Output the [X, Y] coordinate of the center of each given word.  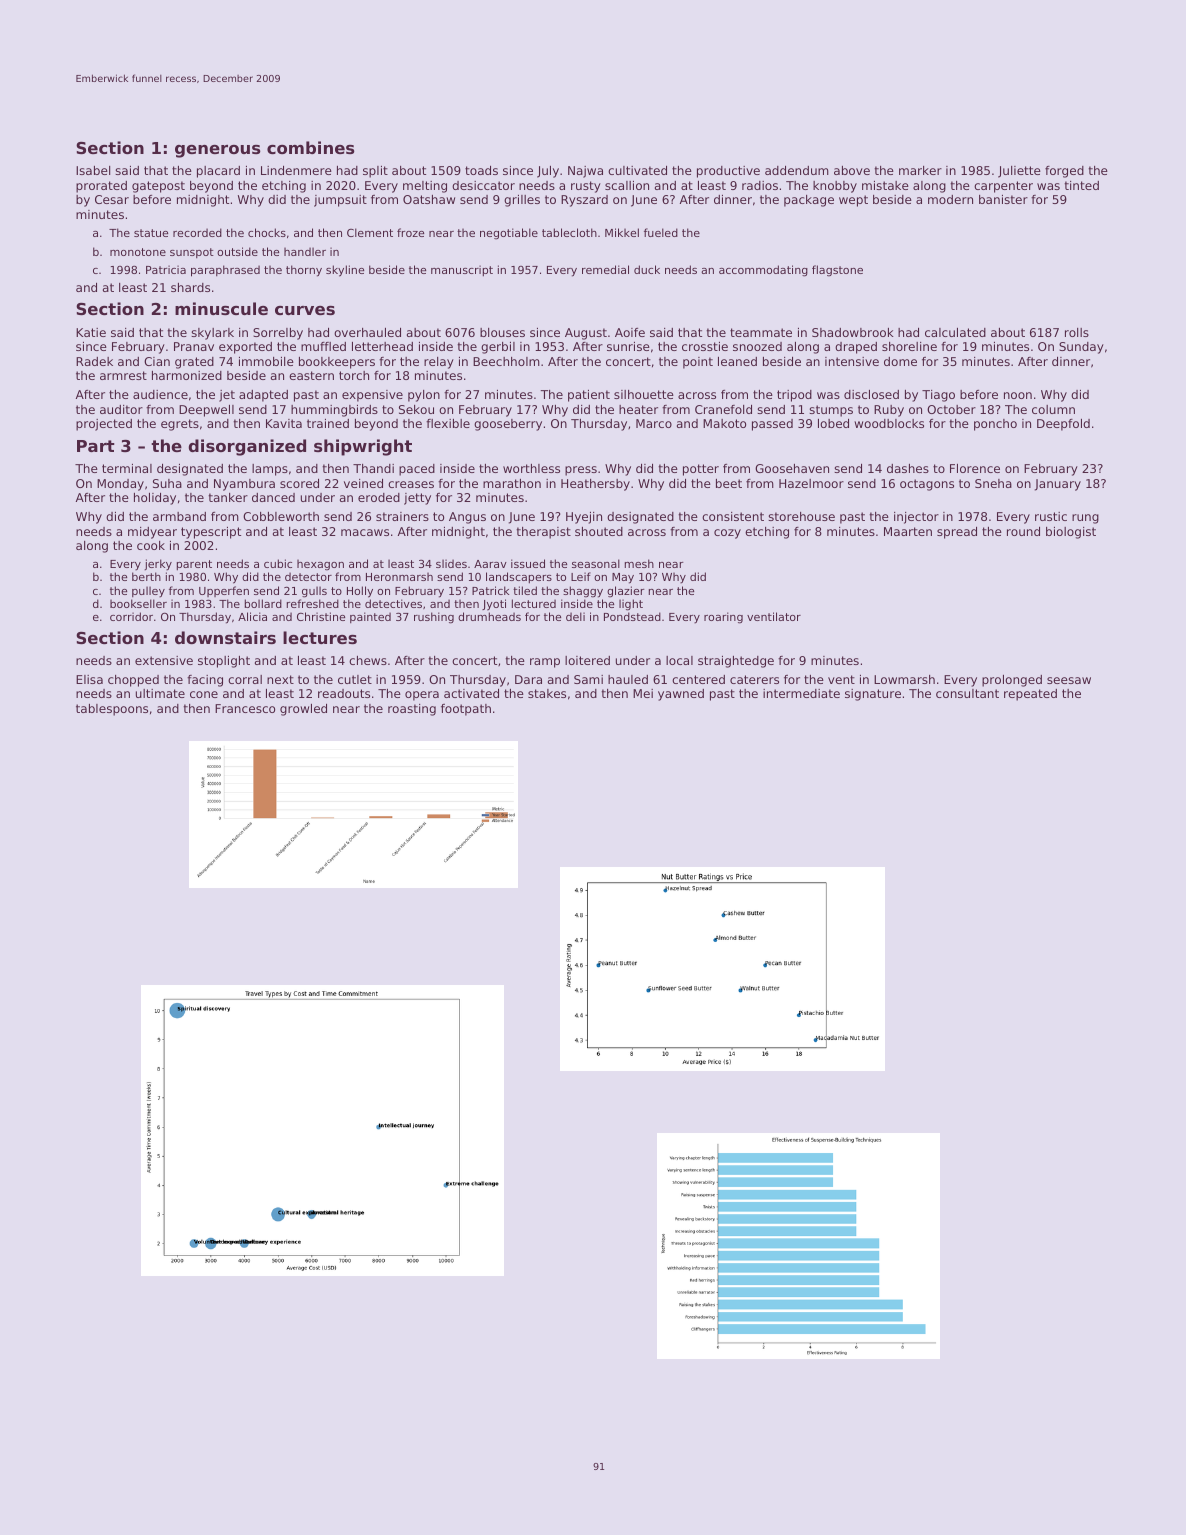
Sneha [993, 483]
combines [311, 147]
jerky [158, 565]
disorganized [247, 447]
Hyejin [584, 518]
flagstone [837, 271]
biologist [1071, 533]
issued [528, 563]
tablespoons [112, 710]
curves [305, 310]
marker [920, 170]
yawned [681, 695]
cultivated [637, 170]
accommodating [763, 271]
